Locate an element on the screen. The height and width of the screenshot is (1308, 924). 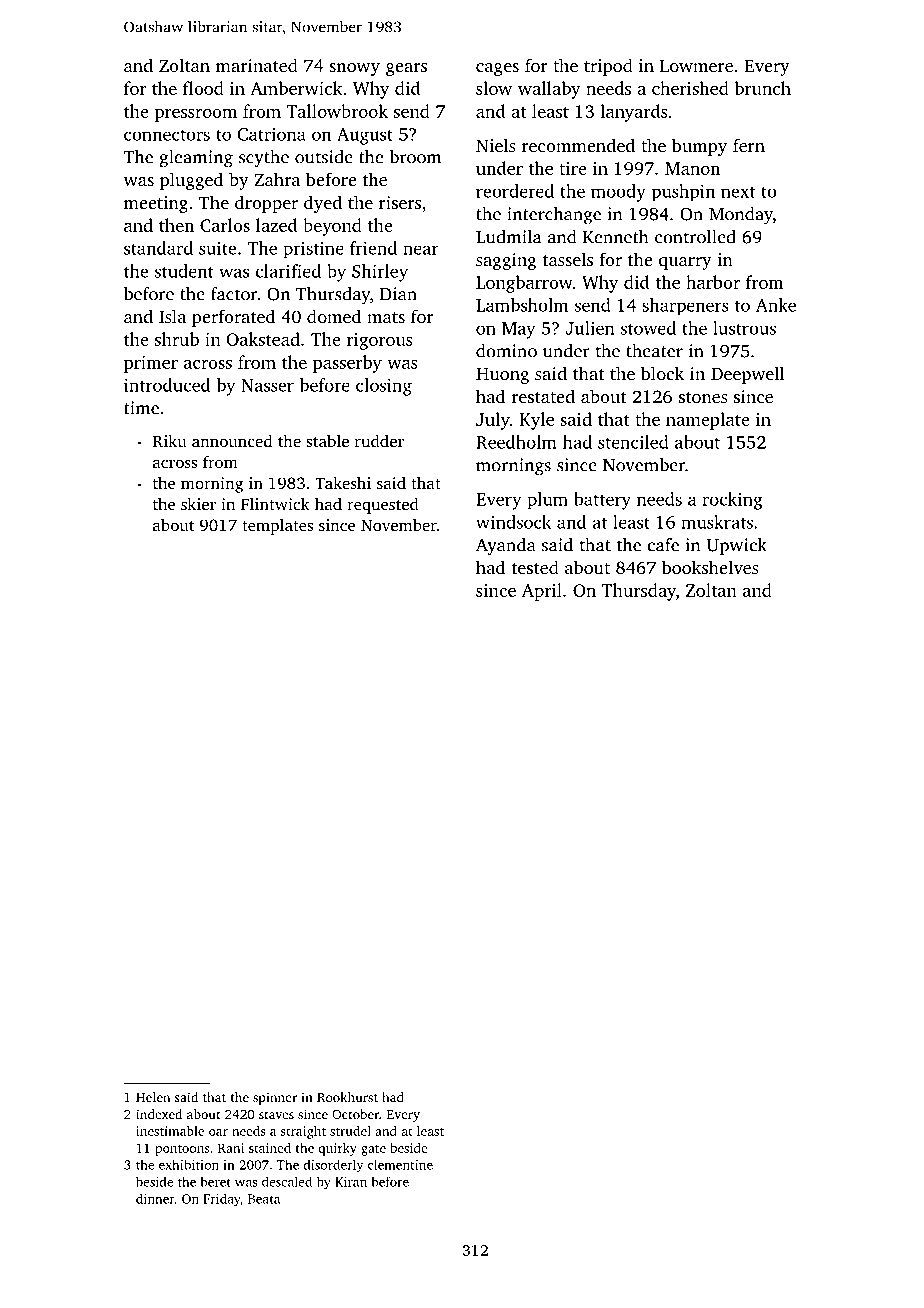
cages is located at coordinates (497, 69).
